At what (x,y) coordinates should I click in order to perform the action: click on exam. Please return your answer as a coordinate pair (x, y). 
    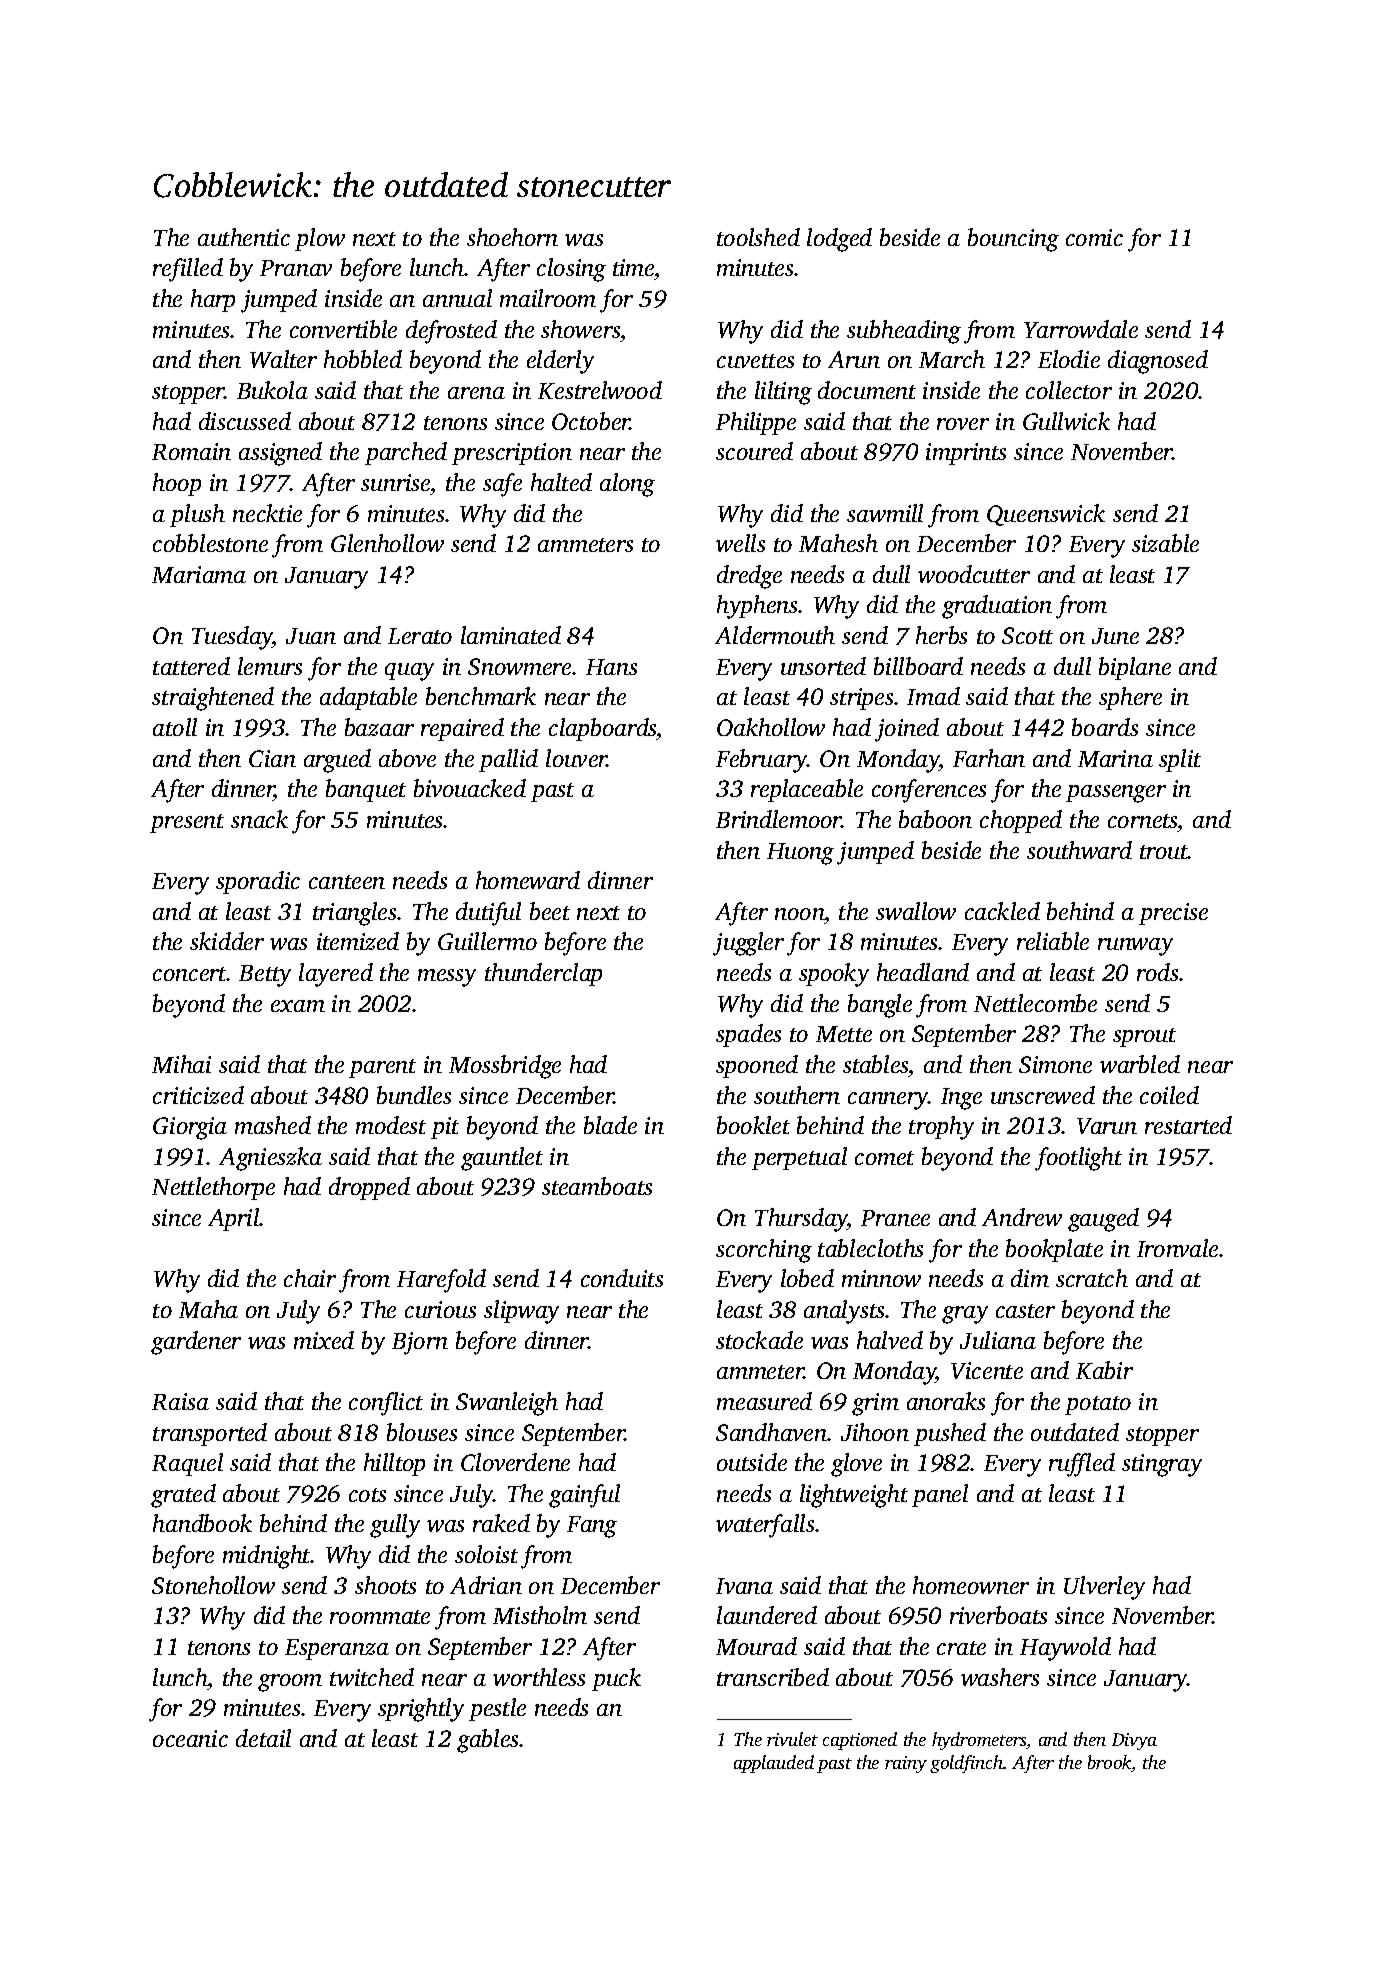
    Looking at the image, I should click on (298, 1006).
